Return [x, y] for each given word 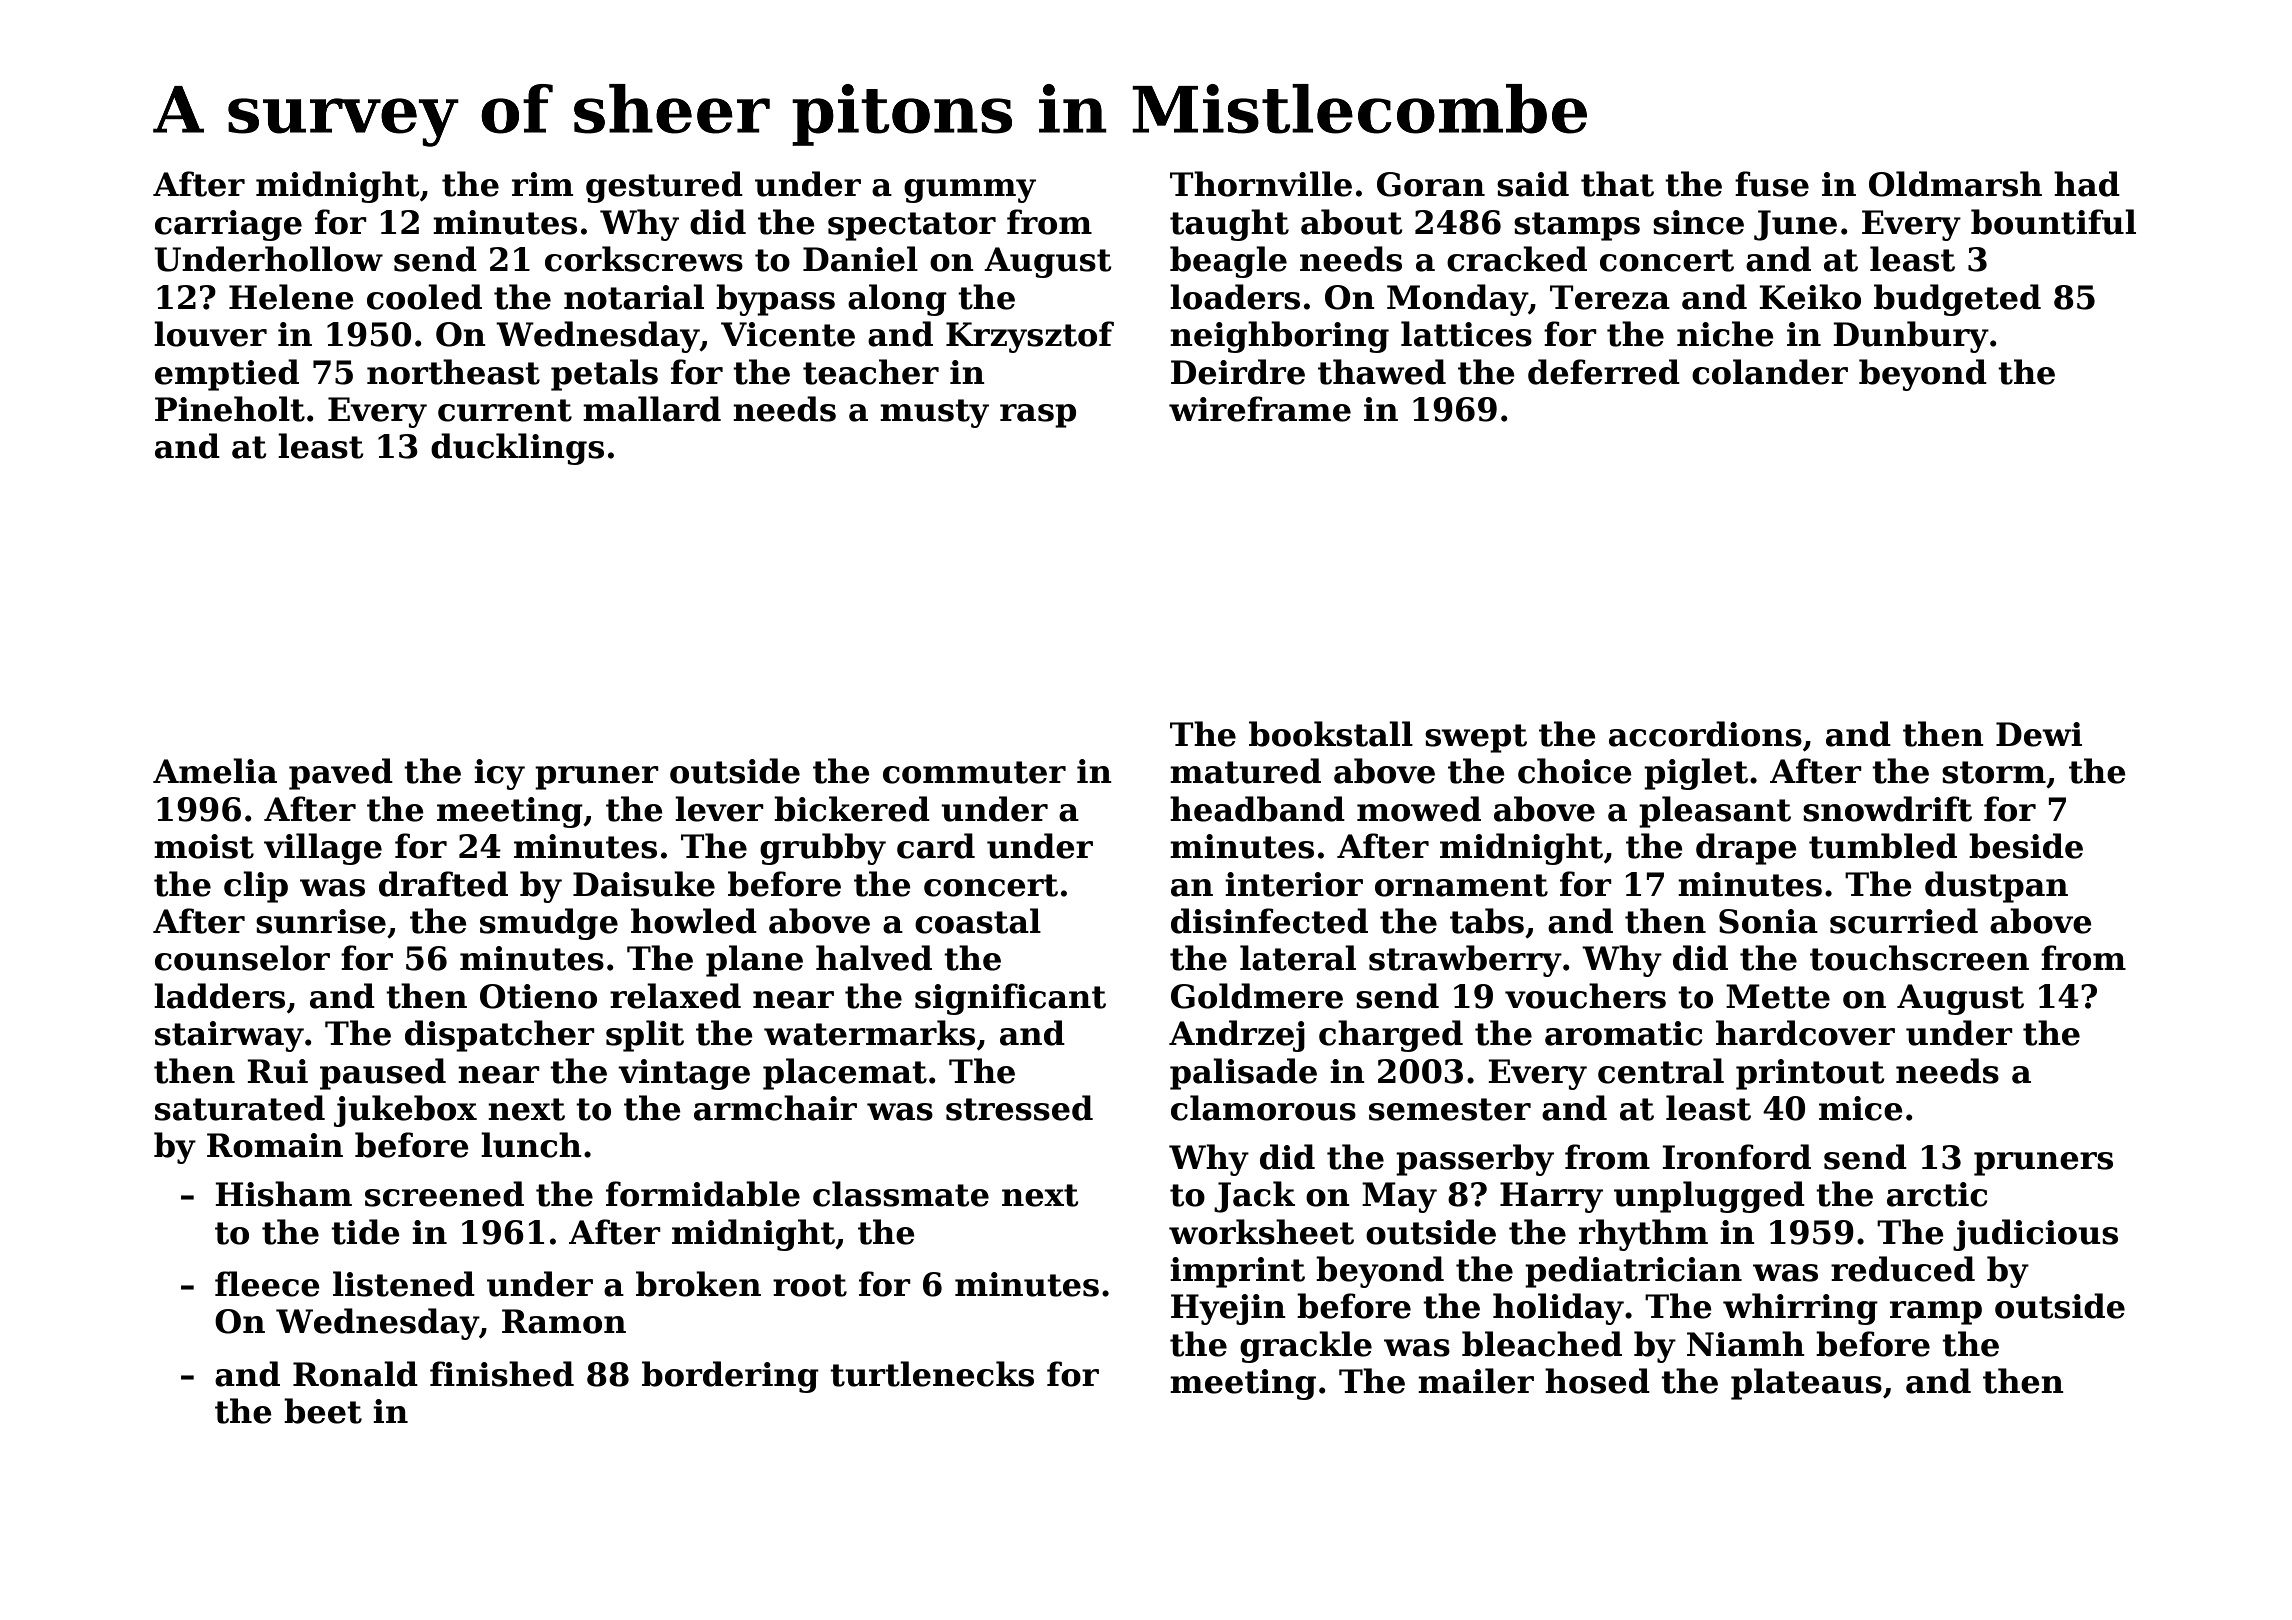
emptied [227, 375]
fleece [267, 1284]
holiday [1558, 1309]
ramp [1936, 1313]
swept [1476, 738]
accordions [1705, 734]
